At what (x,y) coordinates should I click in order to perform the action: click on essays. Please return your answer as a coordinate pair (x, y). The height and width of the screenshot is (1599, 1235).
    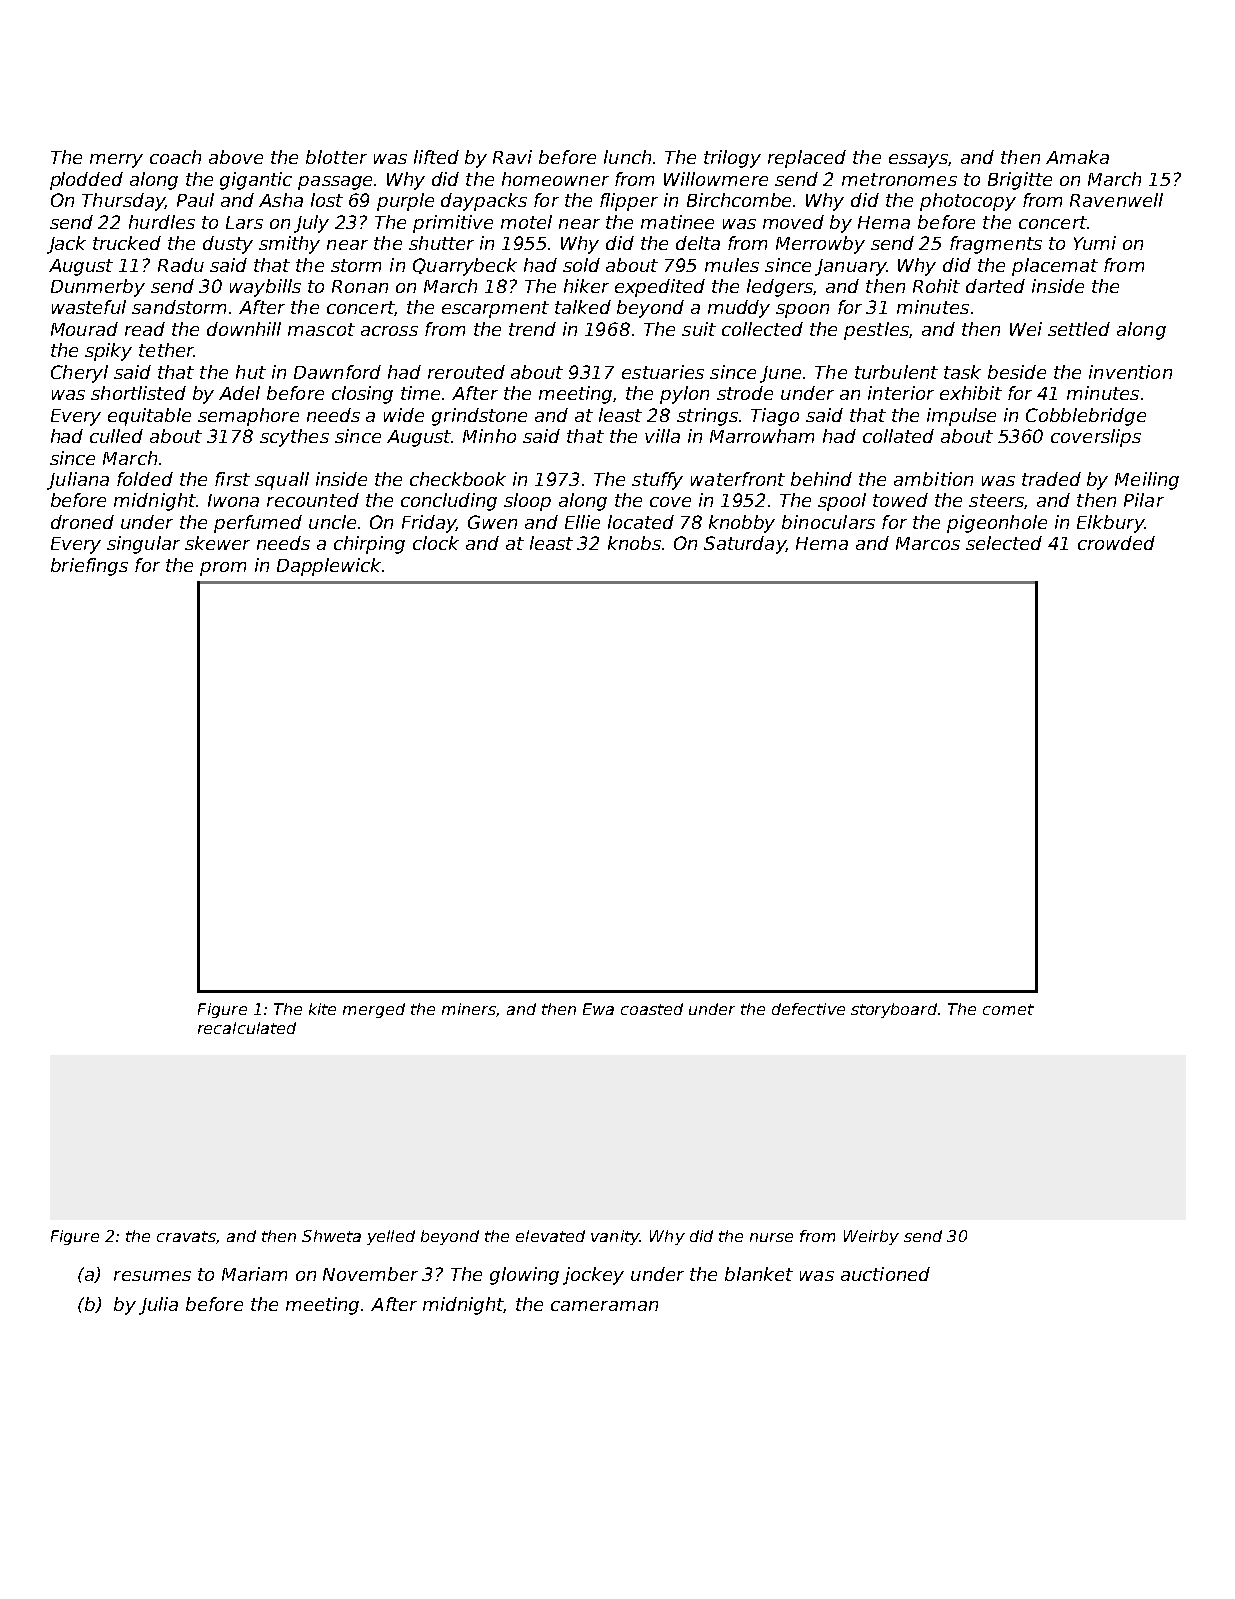
    Looking at the image, I should click on (919, 161).
